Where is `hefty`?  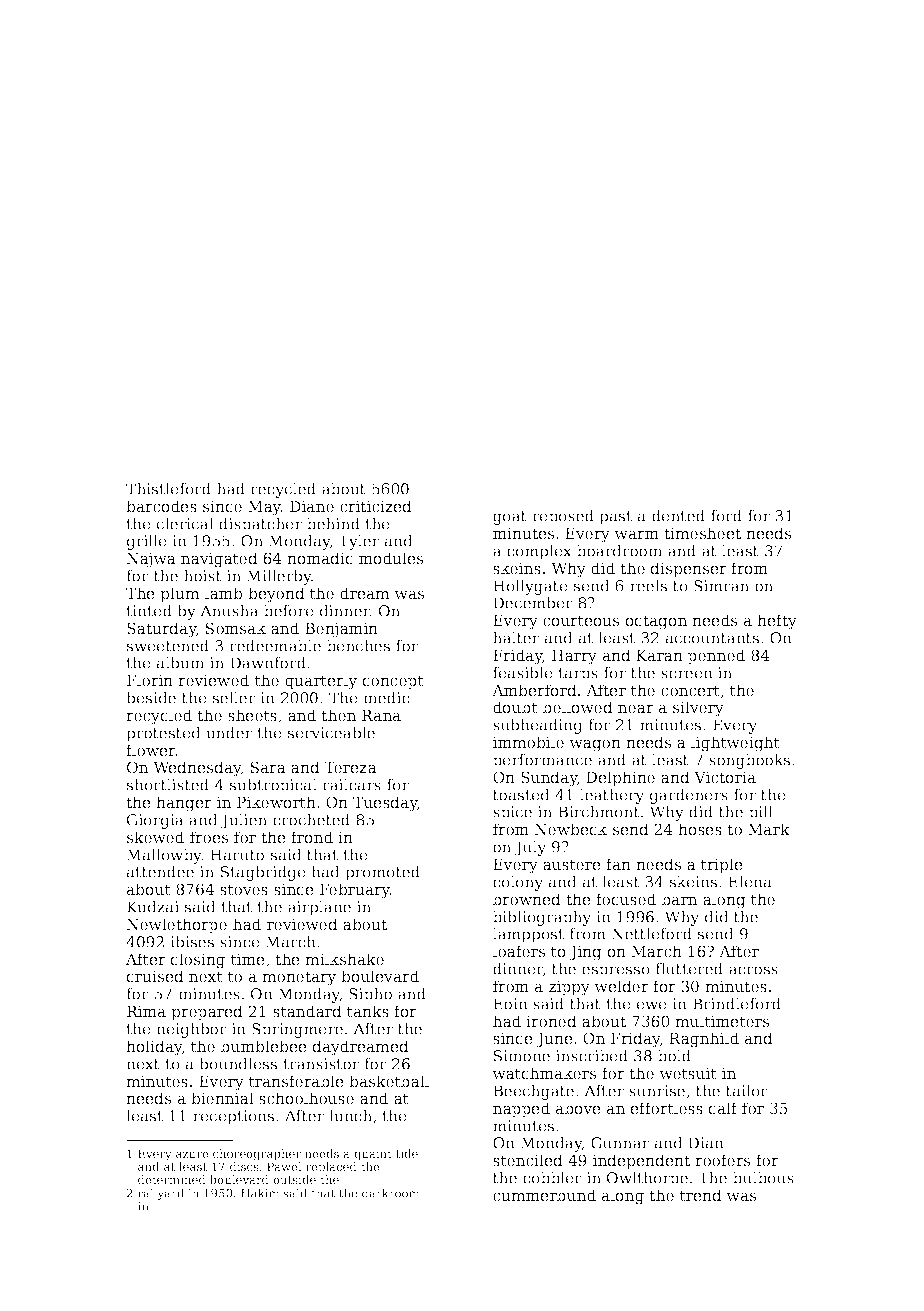 hefty is located at coordinates (777, 622).
